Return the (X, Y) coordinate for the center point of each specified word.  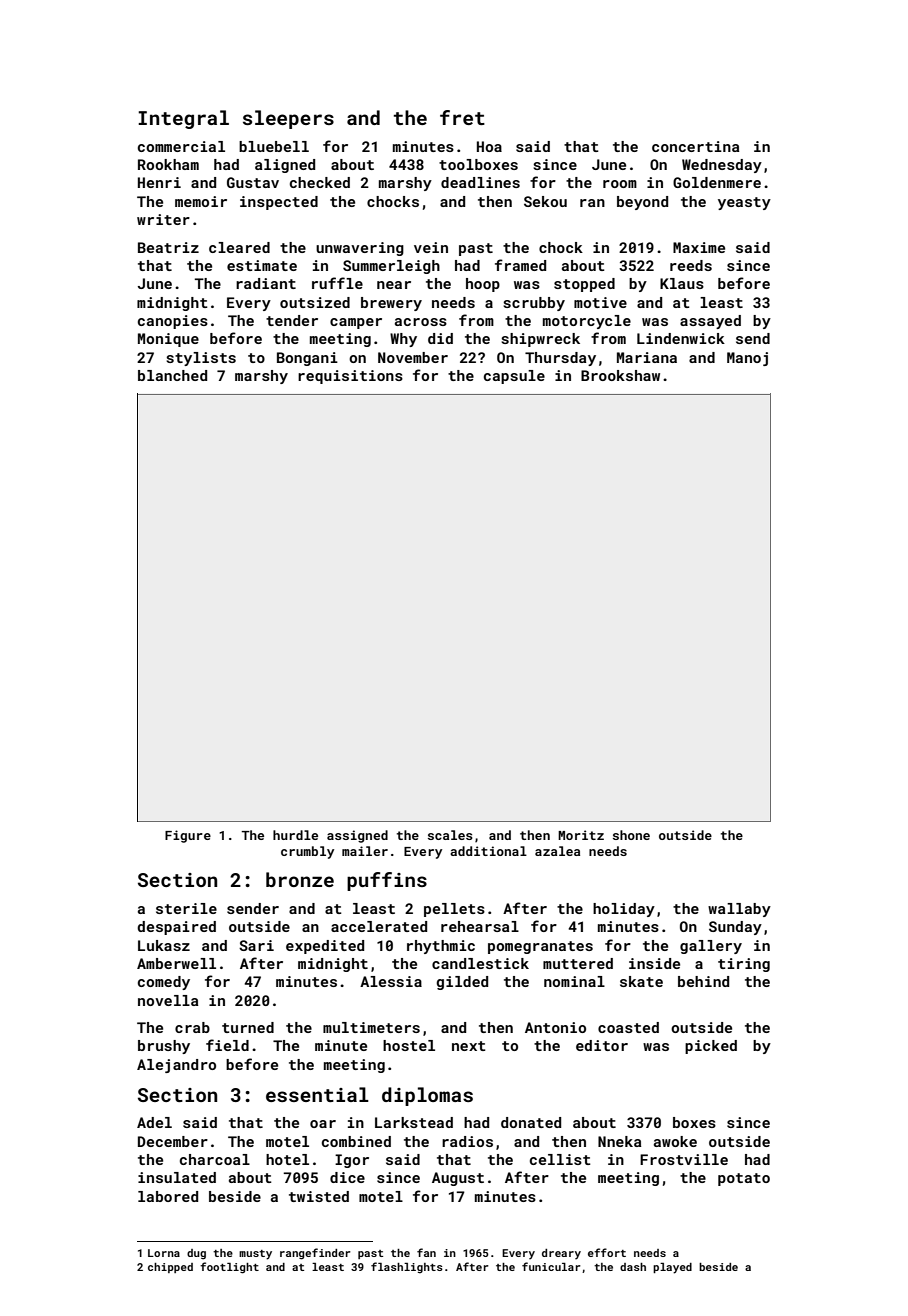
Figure (188, 836)
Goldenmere (717, 182)
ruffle (337, 283)
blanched (172, 375)
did (440, 338)
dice (347, 1177)
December (173, 1141)
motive (600, 302)
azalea (557, 851)
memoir (201, 201)
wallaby (739, 910)
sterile (186, 908)
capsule (514, 377)
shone (631, 835)
